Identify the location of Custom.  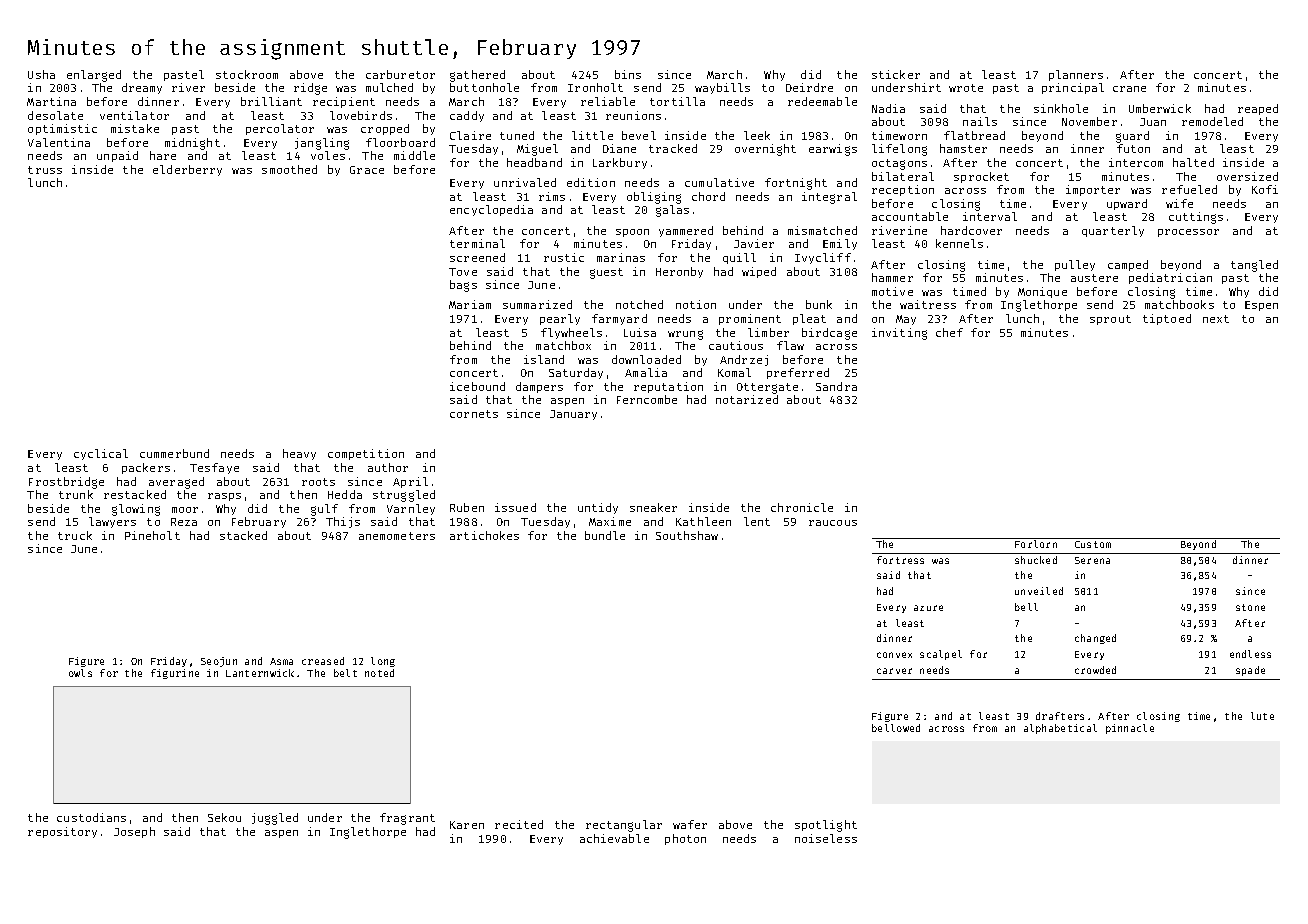
(1093, 544).
